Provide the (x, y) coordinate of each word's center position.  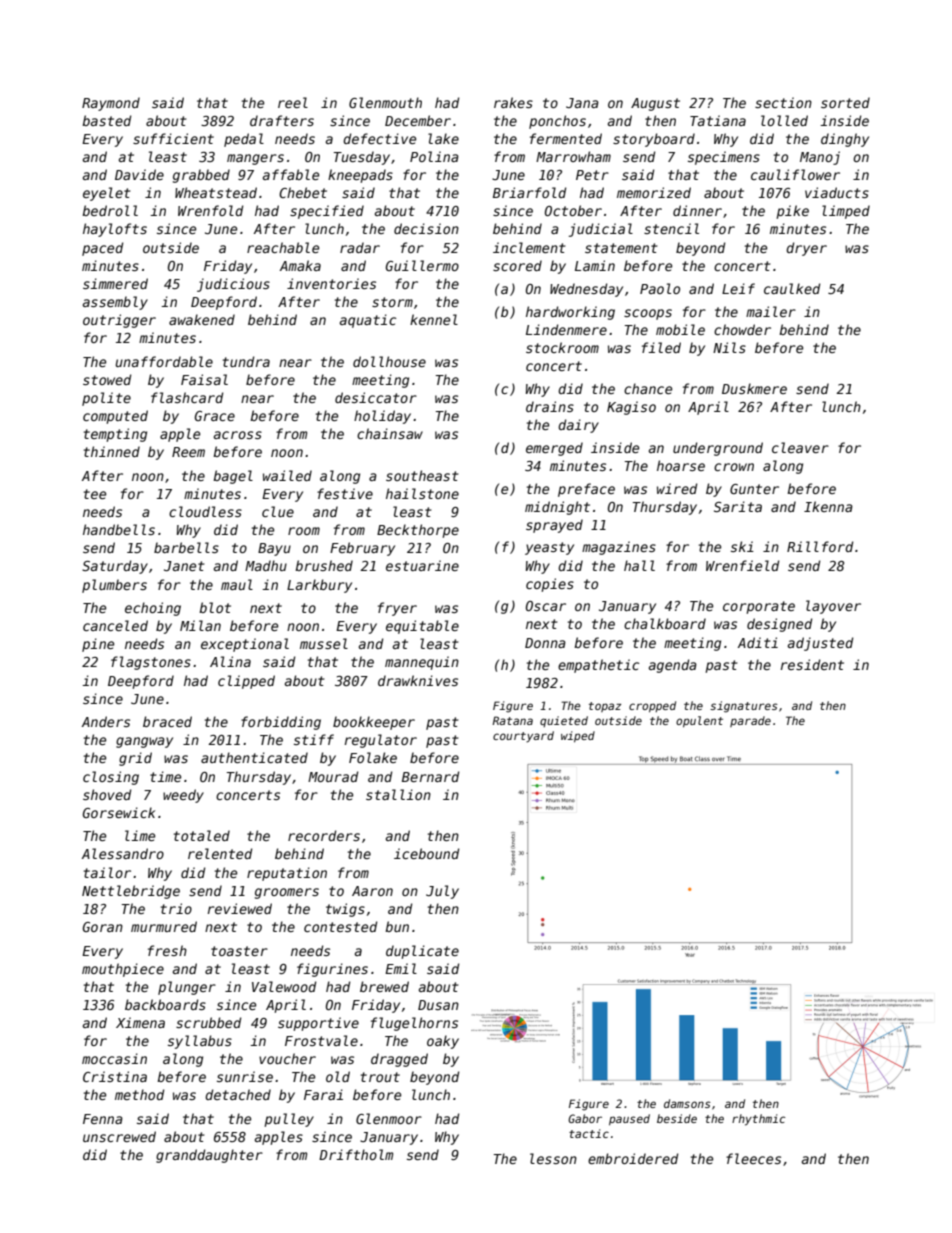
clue (278, 511)
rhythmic (759, 1120)
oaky (443, 1042)
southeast (422, 475)
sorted (845, 102)
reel (293, 102)
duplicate (422, 952)
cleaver (800, 447)
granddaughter (209, 1156)
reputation (287, 874)
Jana (582, 103)
